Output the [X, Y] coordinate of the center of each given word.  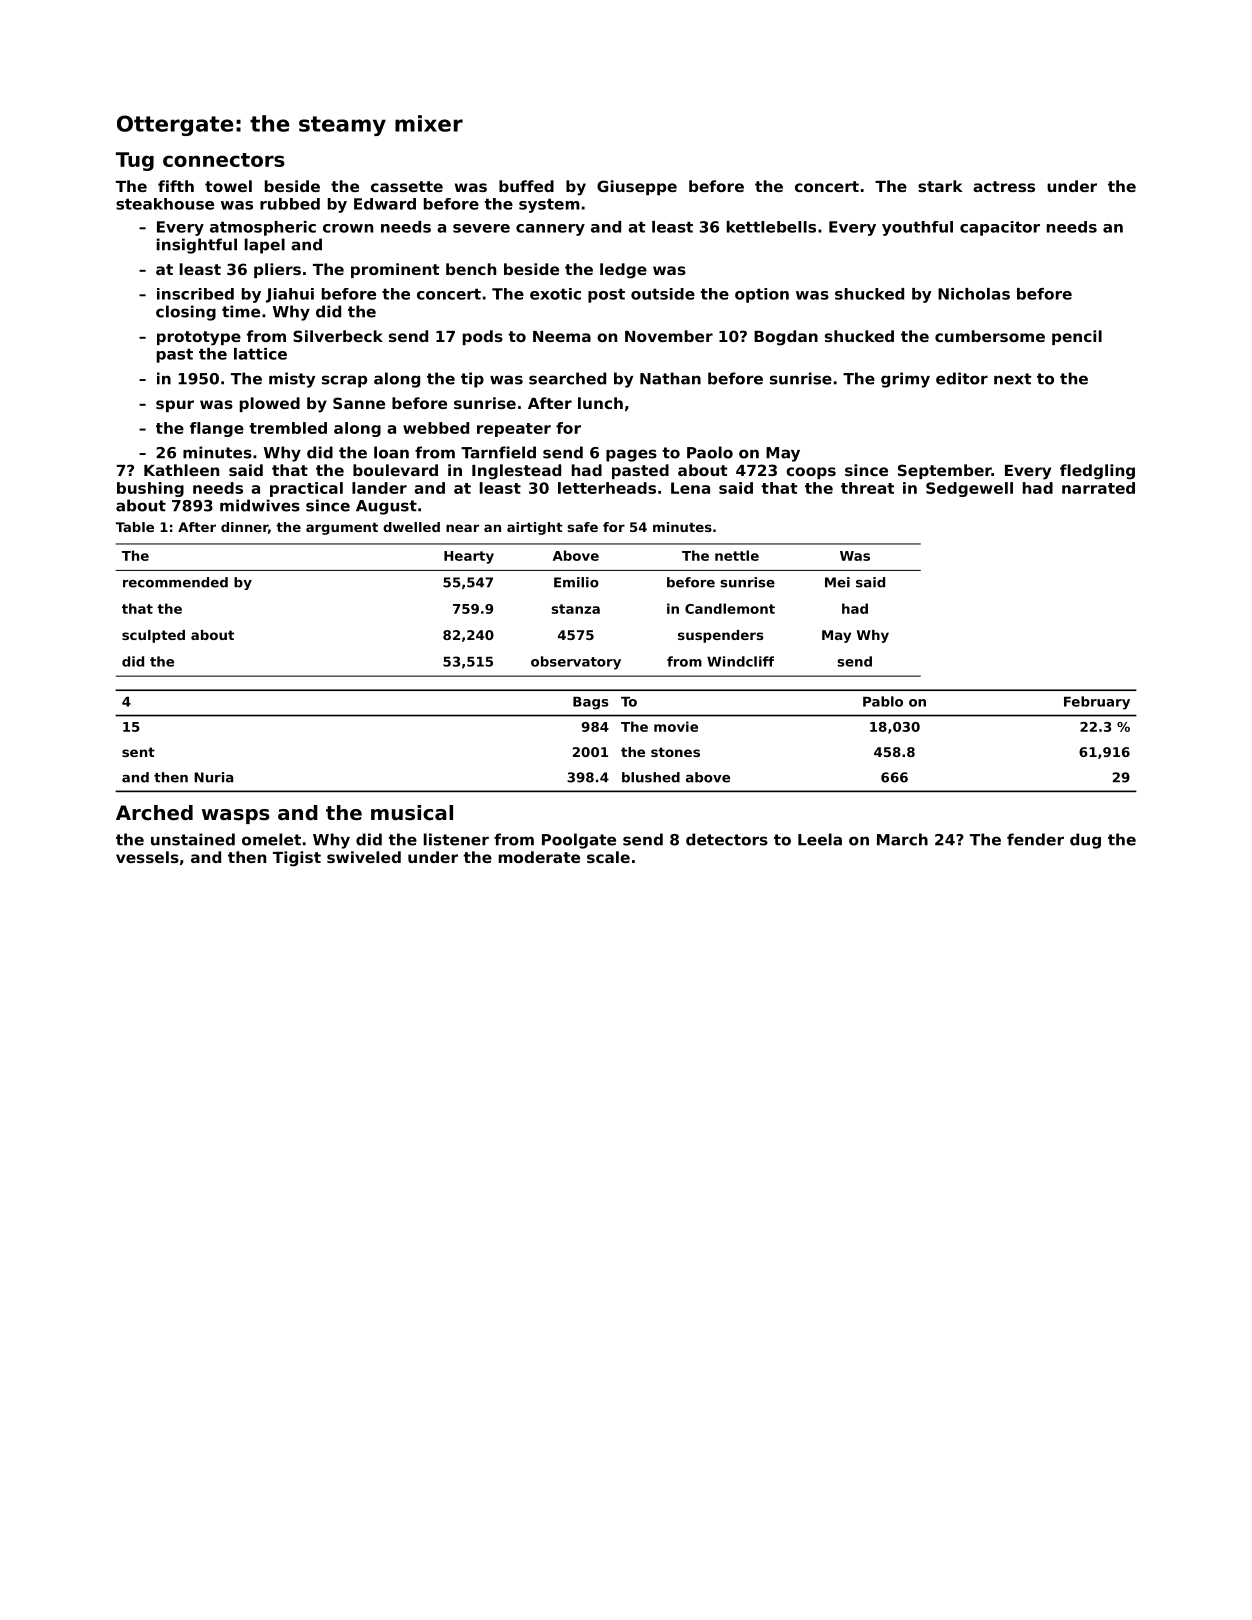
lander [379, 488]
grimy [905, 380]
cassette [407, 186]
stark [940, 186]
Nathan [670, 378]
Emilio [576, 582]
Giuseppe [637, 187]
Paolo [710, 452]
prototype [199, 338]
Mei [837, 582]
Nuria [213, 777]
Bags [591, 703]
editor [962, 378]
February [1097, 703]
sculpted [153, 636]
